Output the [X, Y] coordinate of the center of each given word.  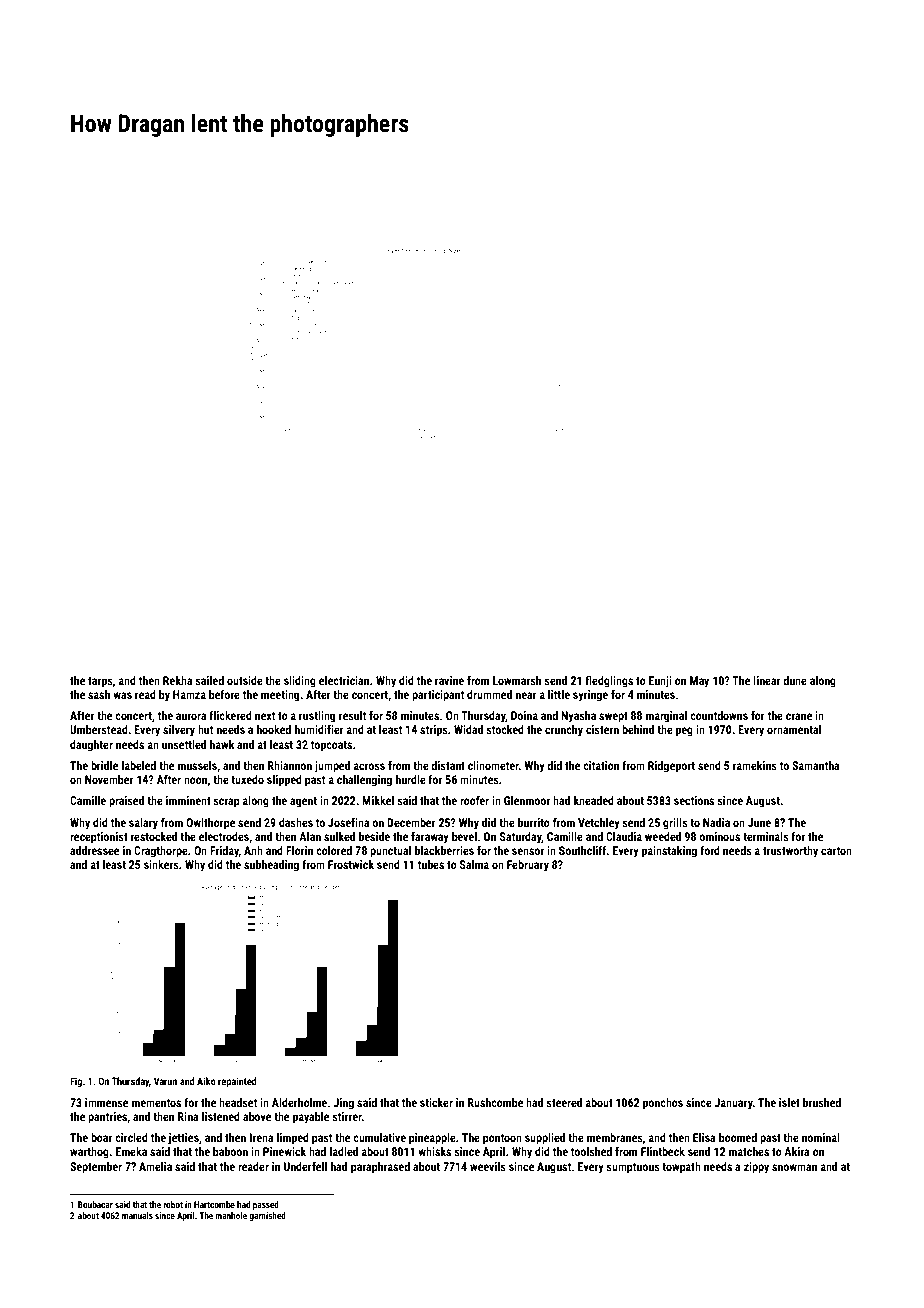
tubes [431, 864]
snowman [794, 1167]
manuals [137, 1215]
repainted [237, 1082]
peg [684, 732]
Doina [524, 715]
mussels [197, 765]
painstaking [669, 852]
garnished [267, 1216]
